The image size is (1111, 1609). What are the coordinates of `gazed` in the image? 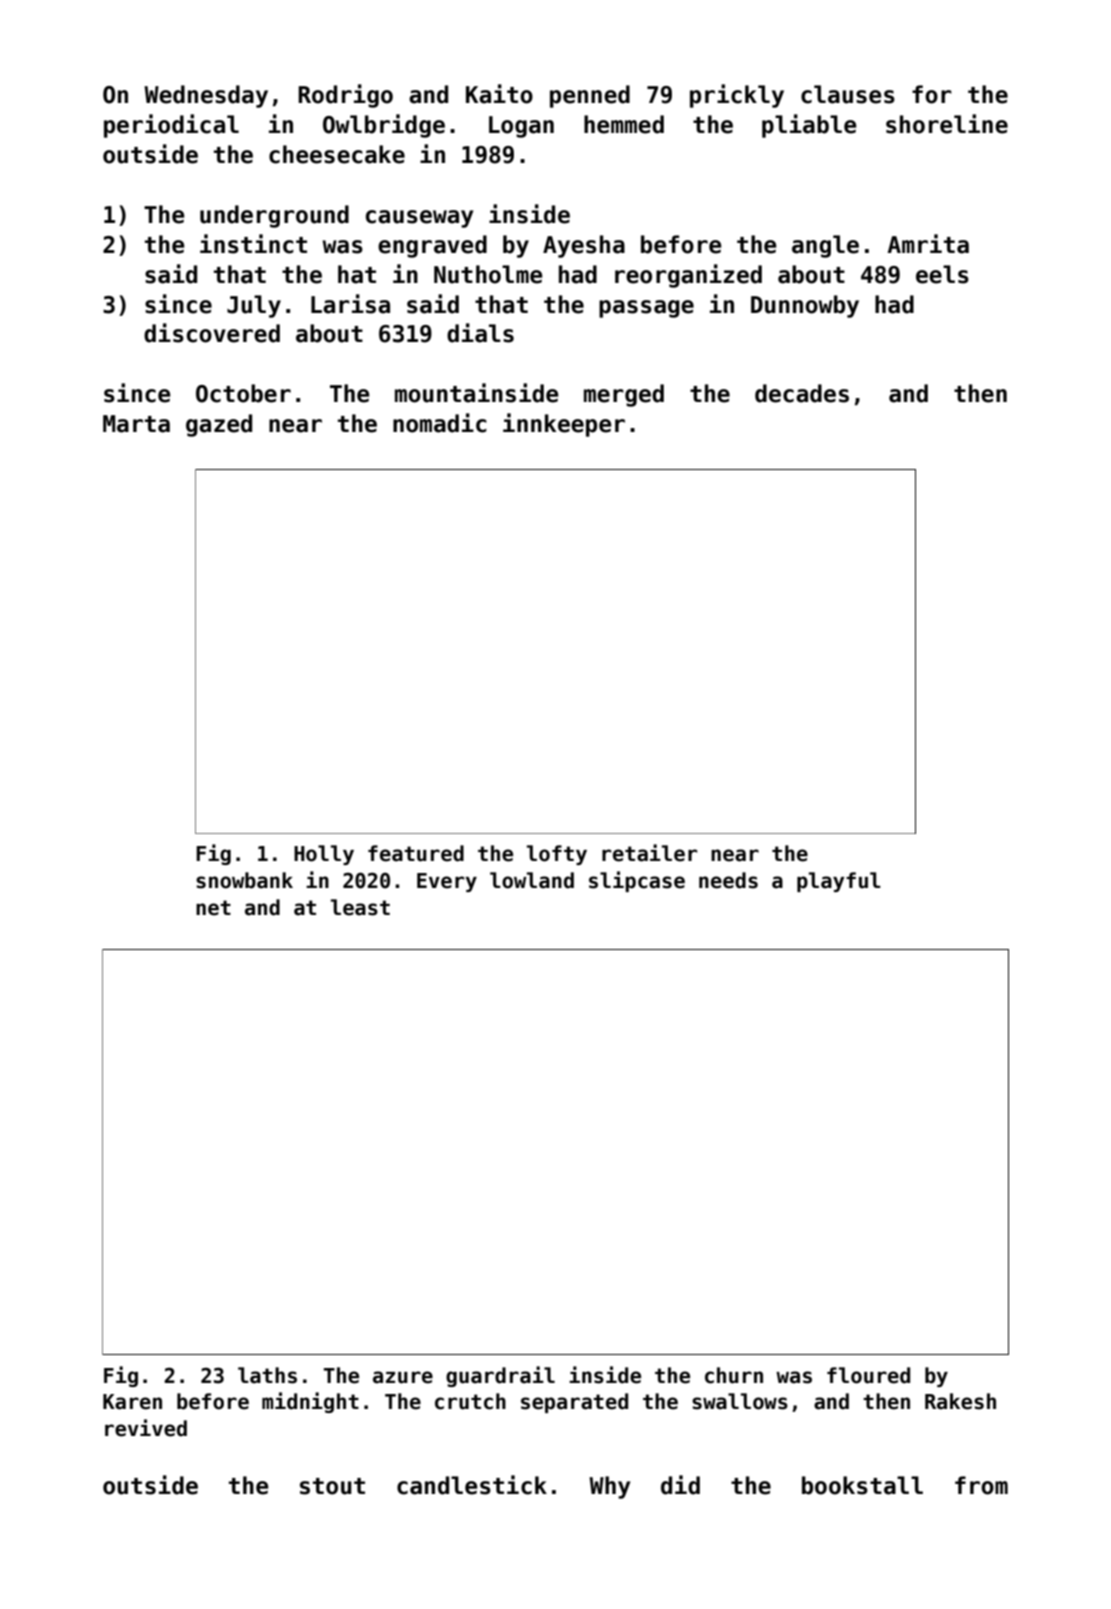 It's located at (219, 425).
